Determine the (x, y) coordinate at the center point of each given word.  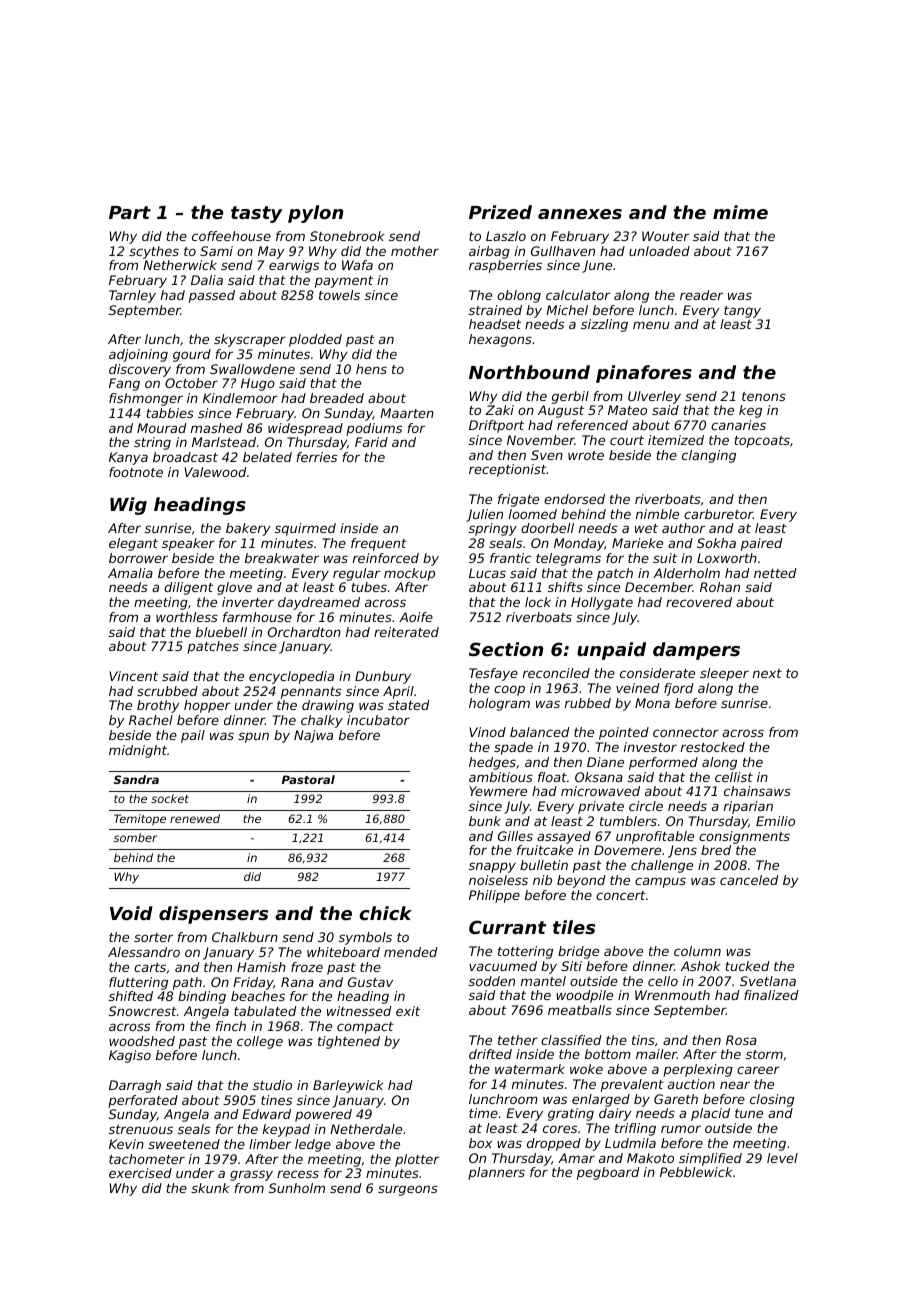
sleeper (724, 674)
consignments (744, 837)
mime (740, 212)
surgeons (408, 1190)
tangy (742, 312)
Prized (500, 212)
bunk (485, 821)
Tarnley (132, 296)
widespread (305, 429)
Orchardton (304, 632)
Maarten (407, 413)
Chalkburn (245, 937)
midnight (138, 751)
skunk (210, 1188)
